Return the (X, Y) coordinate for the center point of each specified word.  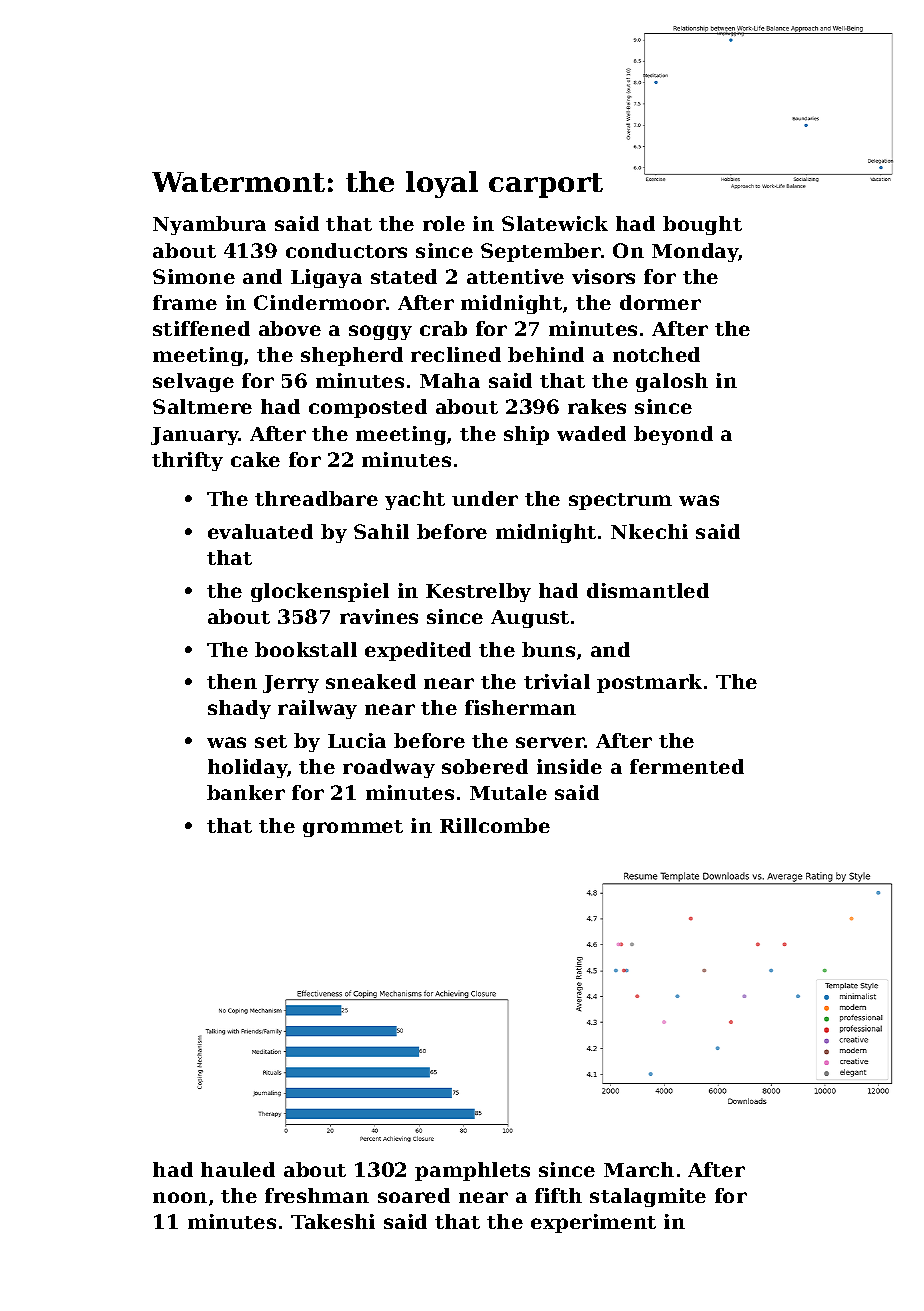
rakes (597, 406)
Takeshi (333, 1221)
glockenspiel (320, 592)
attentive (515, 276)
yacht (415, 500)
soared (414, 1195)
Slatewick (555, 223)
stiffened (201, 328)
